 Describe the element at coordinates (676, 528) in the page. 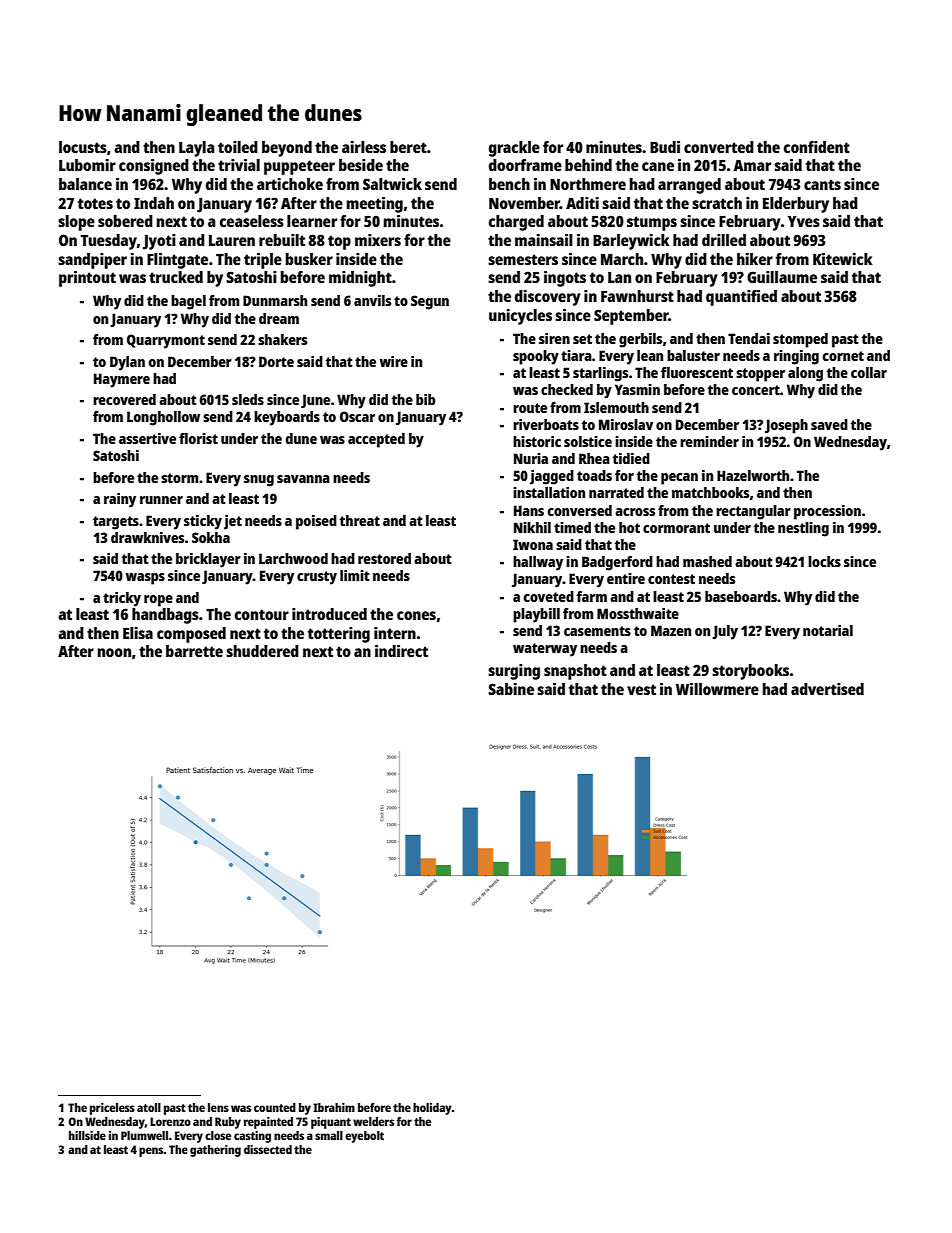

I see `cormorant` at that location.
